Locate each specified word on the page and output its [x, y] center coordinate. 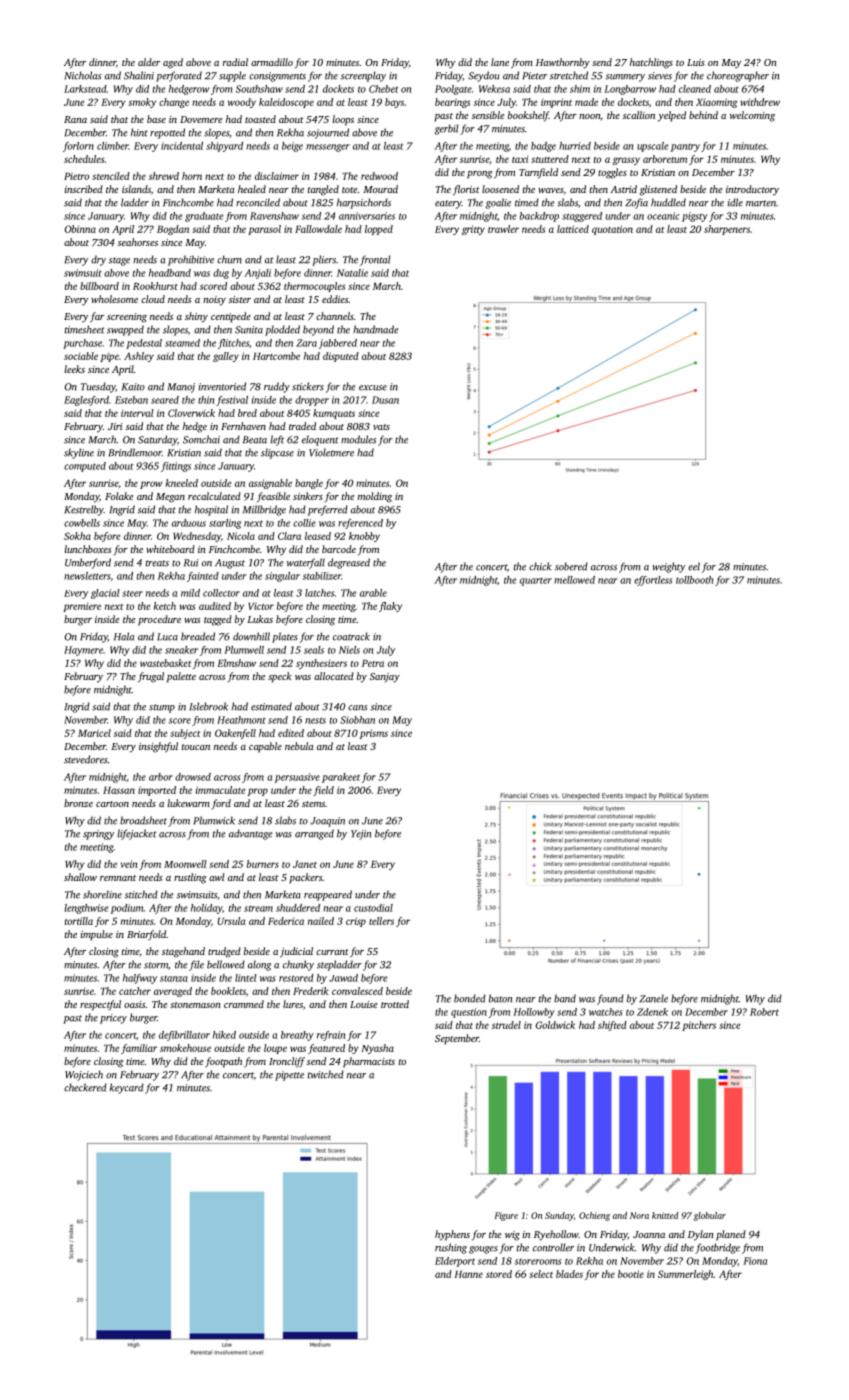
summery [625, 78]
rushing [451, 1248]
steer [132, 593]
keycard [127, 1088]
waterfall [306, 563]
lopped [379, 230]
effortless [653, 581]
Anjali [257, 274]
